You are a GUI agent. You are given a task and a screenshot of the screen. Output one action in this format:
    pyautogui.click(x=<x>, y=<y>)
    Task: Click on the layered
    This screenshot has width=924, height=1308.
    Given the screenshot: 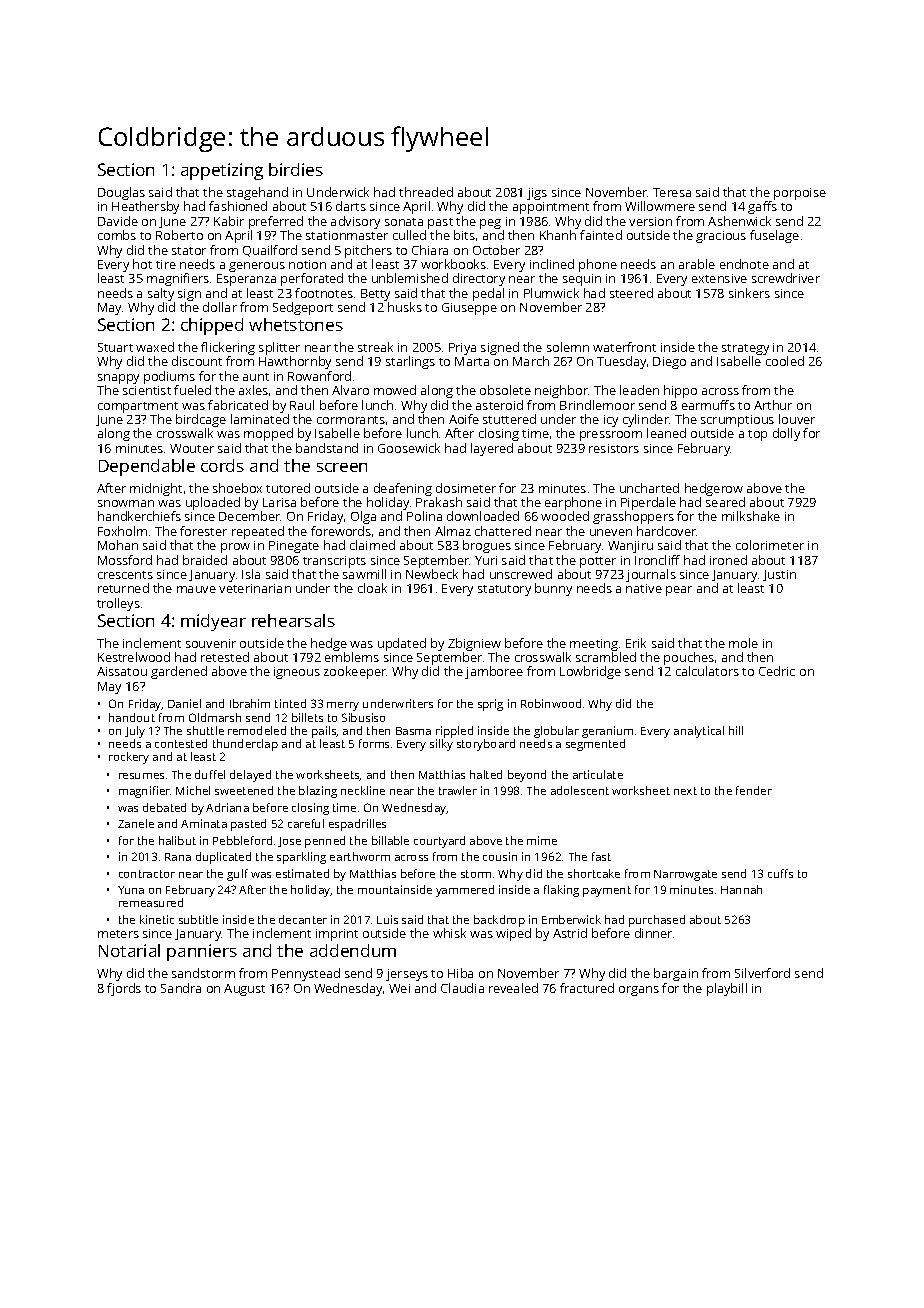 What is the action you would take?
    pyautogui.click(x=492, y=449)
